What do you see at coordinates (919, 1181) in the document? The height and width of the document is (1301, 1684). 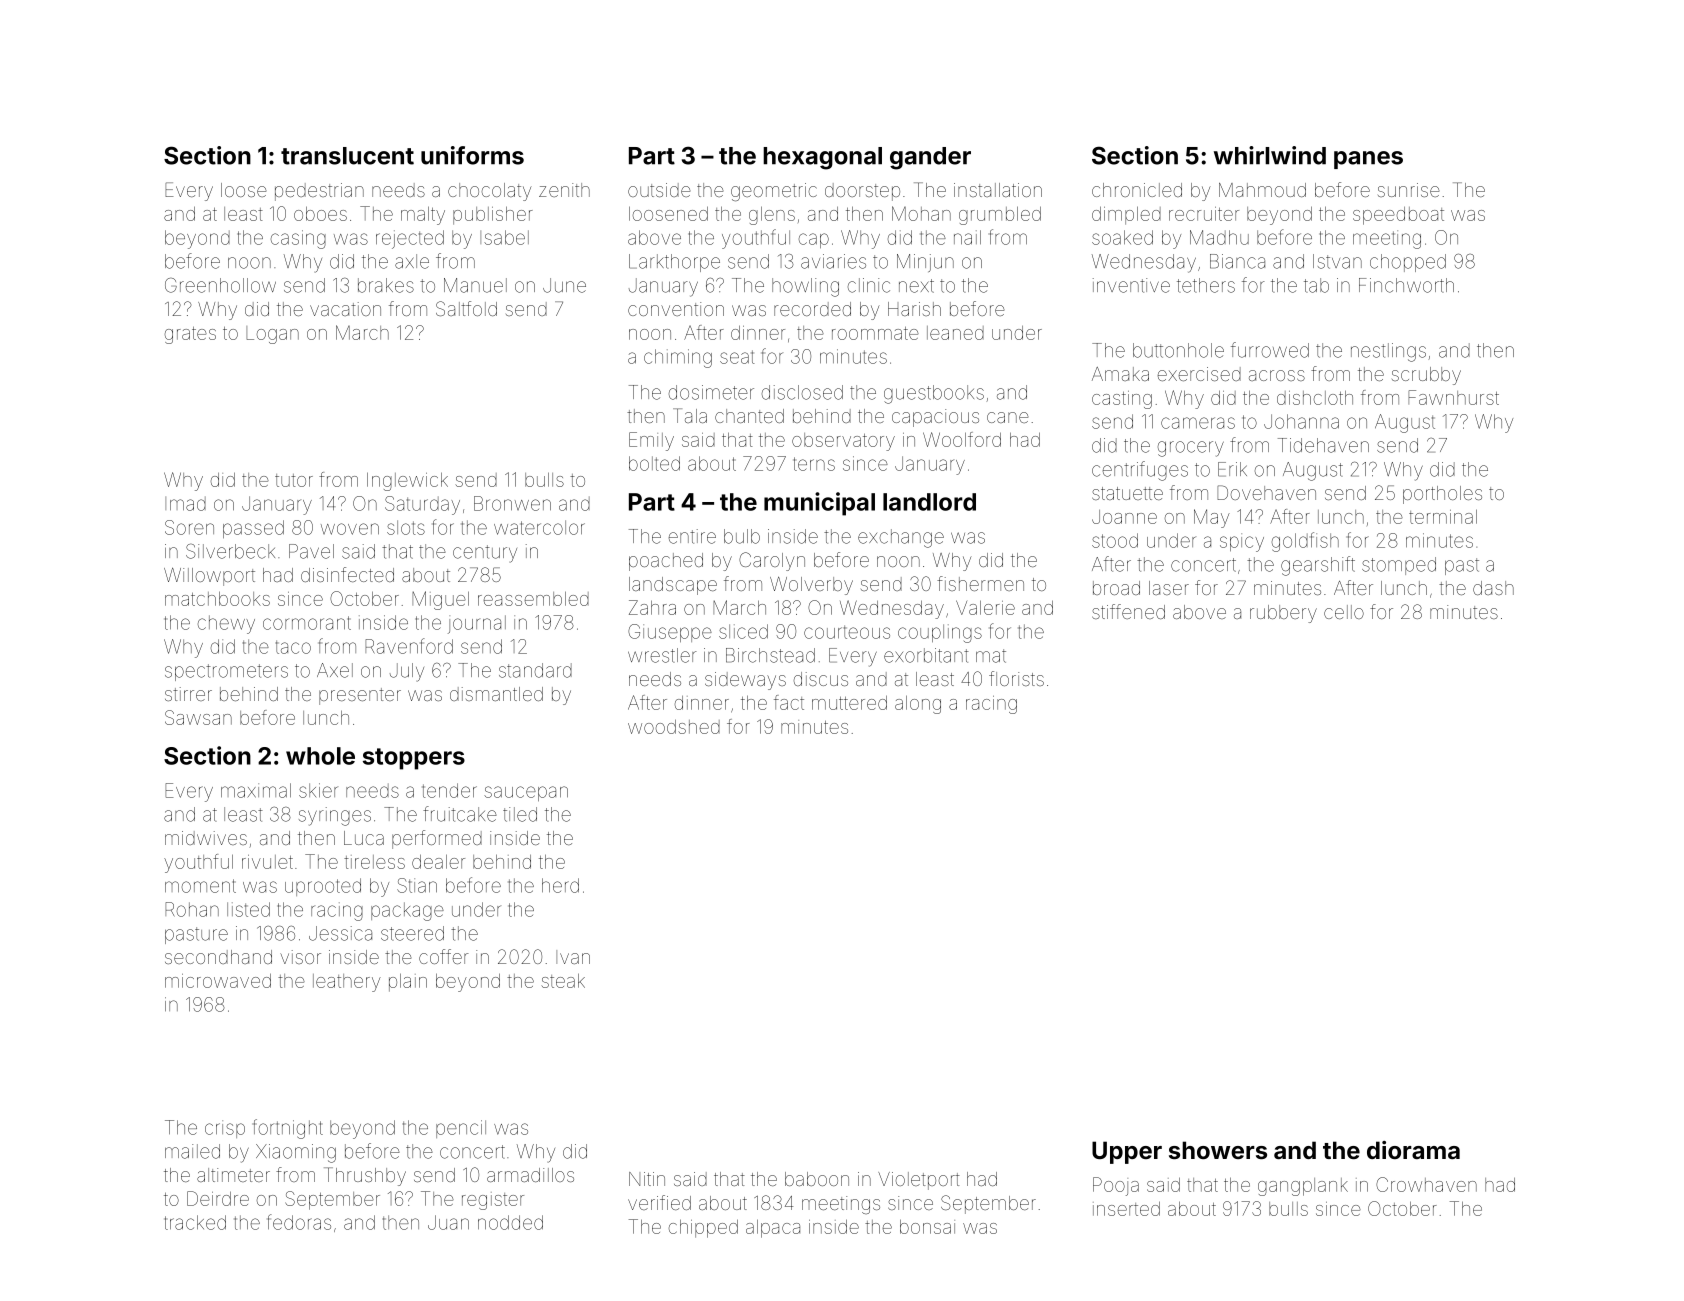 I see `Violetport` at bounding box center [919, 1181].
